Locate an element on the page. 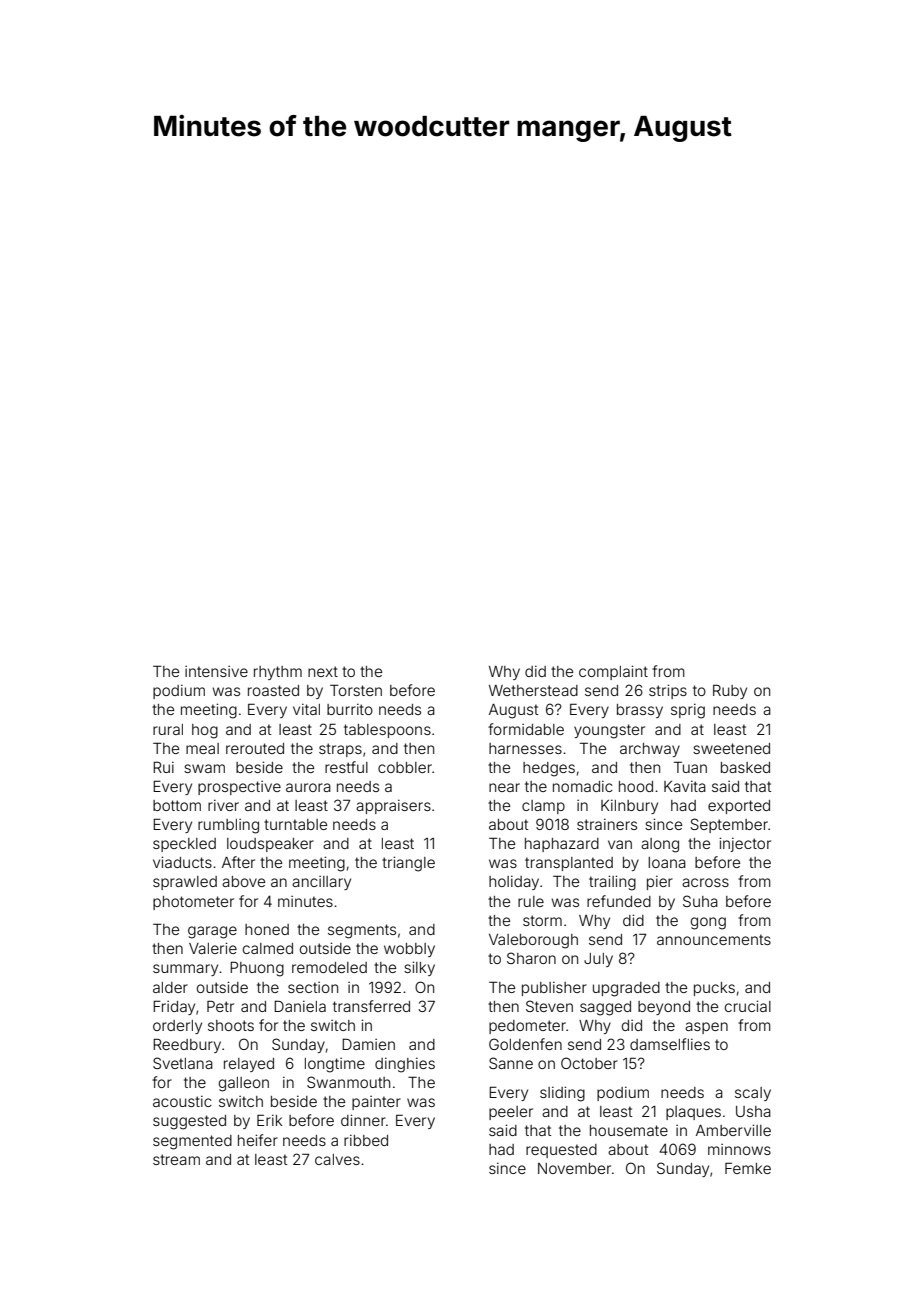 This page has height=1311, width=924. September is located at coordinates (729, 825).
